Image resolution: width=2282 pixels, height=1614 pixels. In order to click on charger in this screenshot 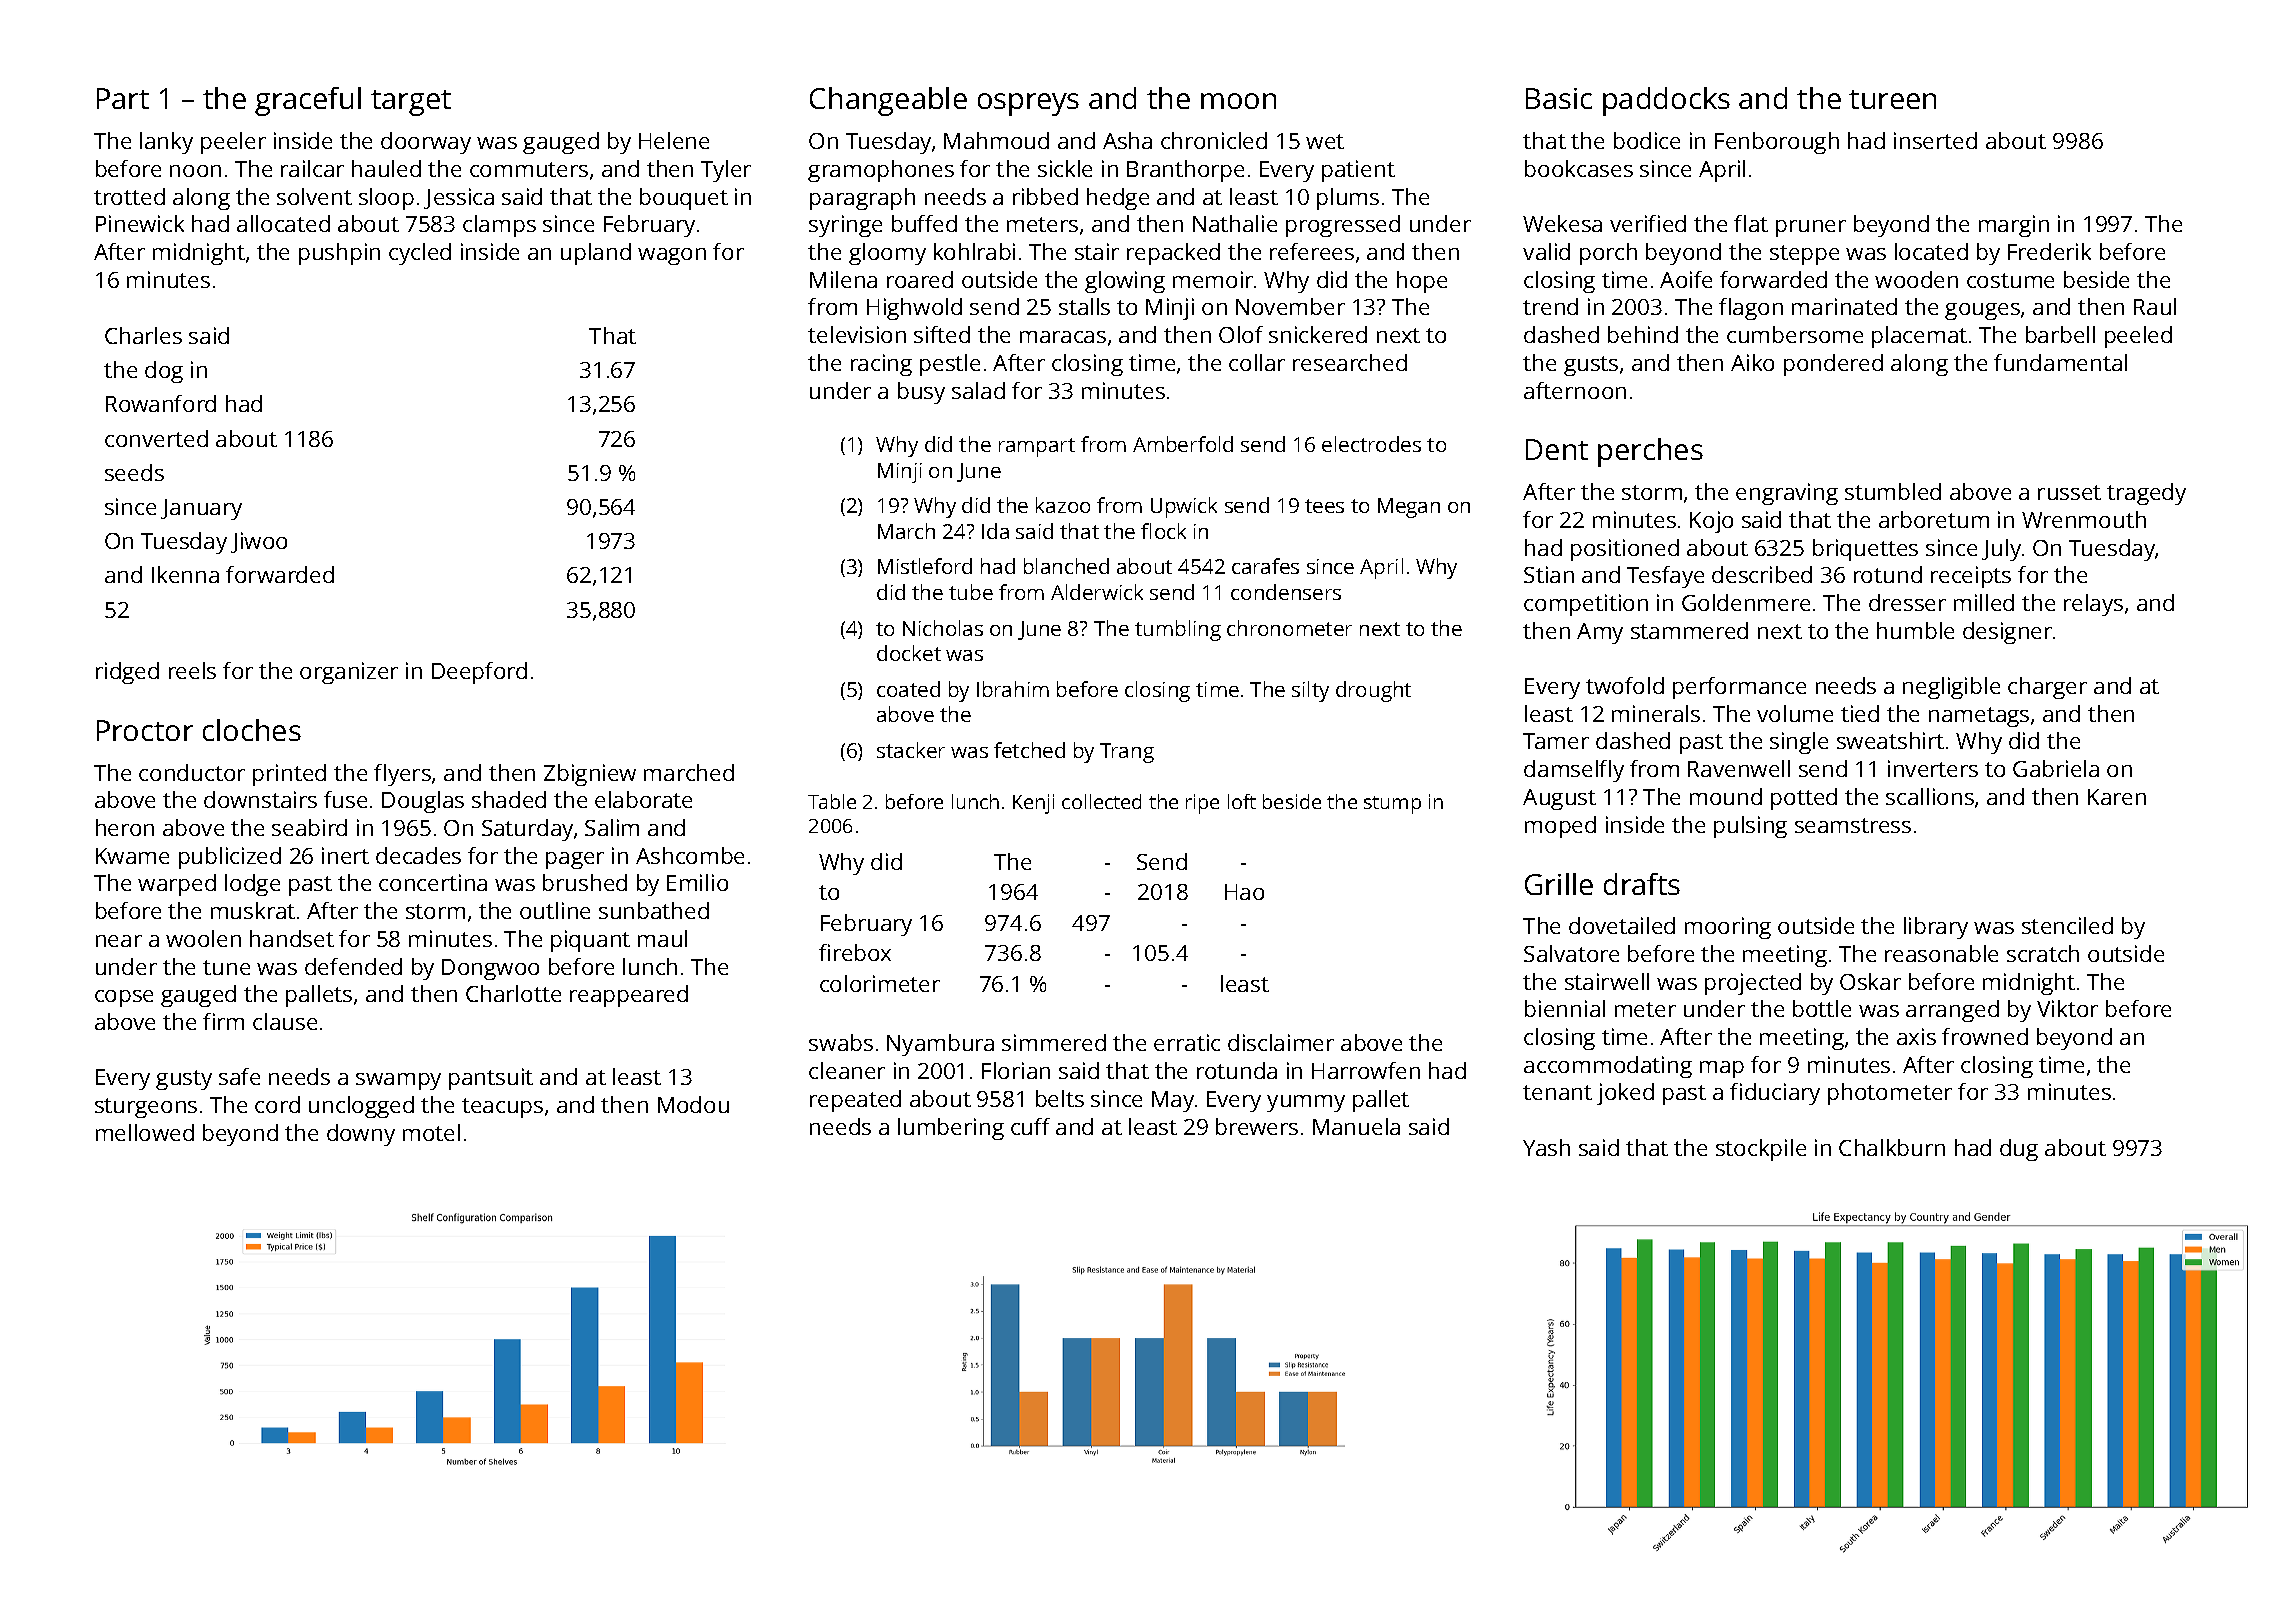, I will do `click(2047, 688)`.
